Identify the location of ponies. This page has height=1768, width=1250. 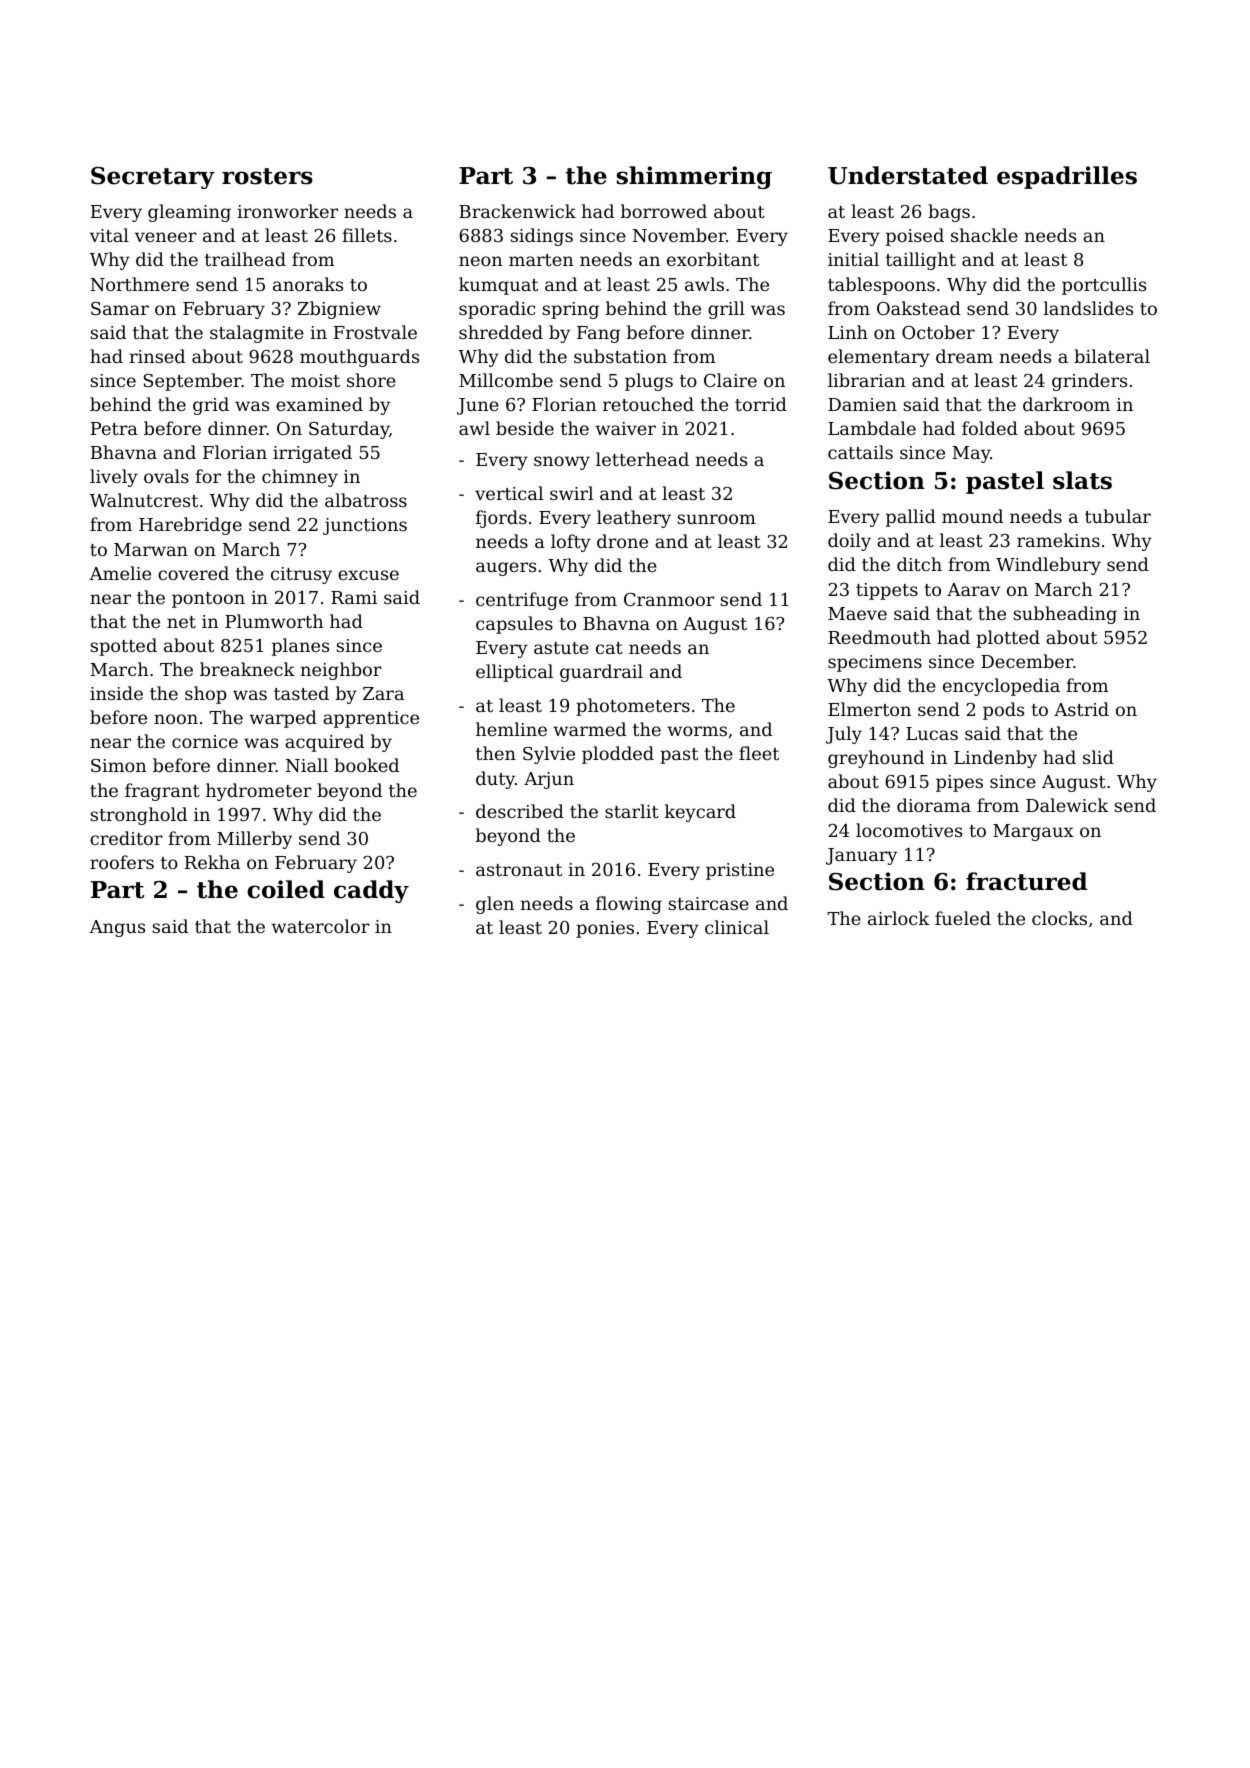
(605, 929).
